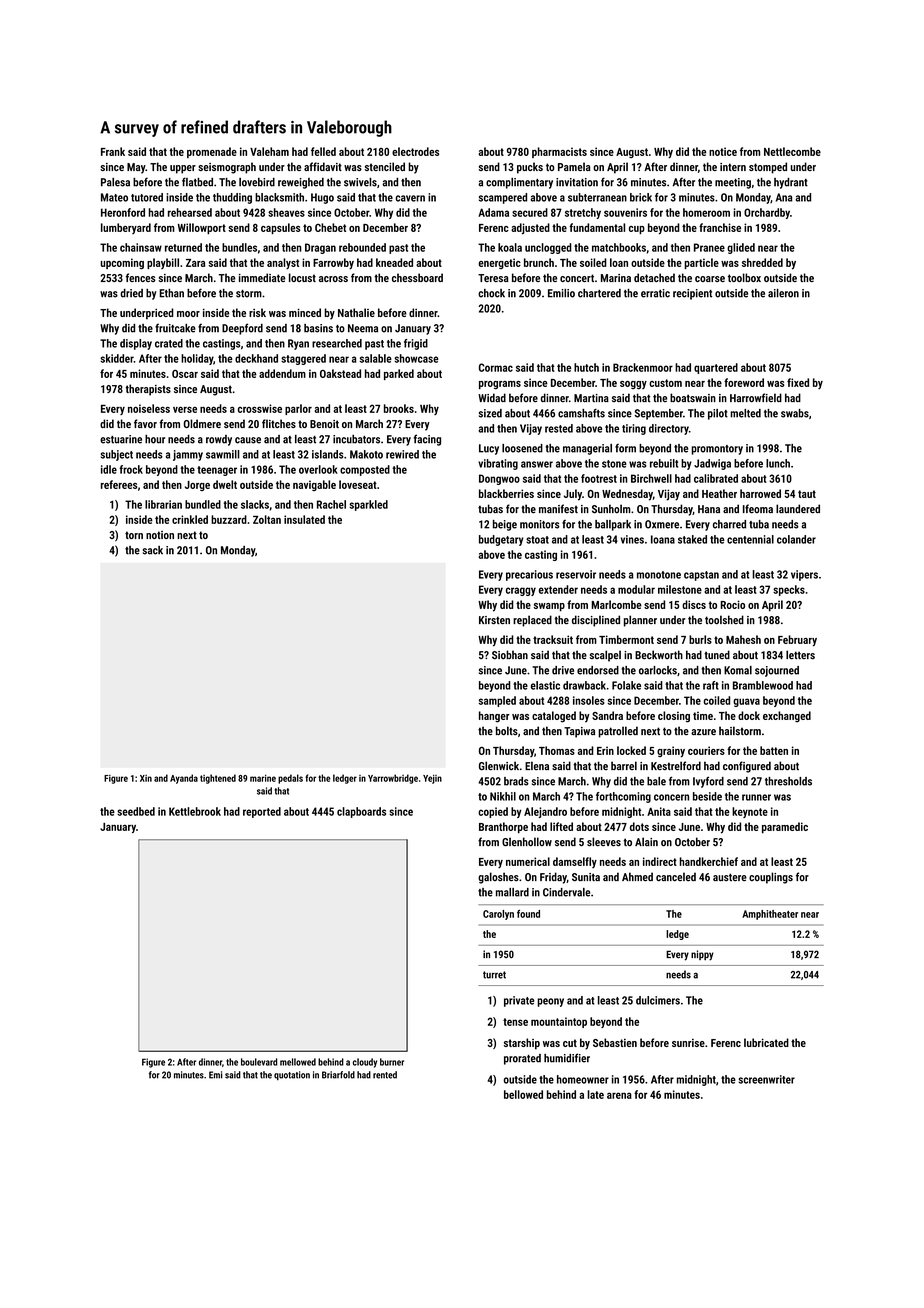 The width and height of the screenshot is (924, 1308). Describe the element at coordinates (559, 428) in the screenshot. I see `rested` at that location.
